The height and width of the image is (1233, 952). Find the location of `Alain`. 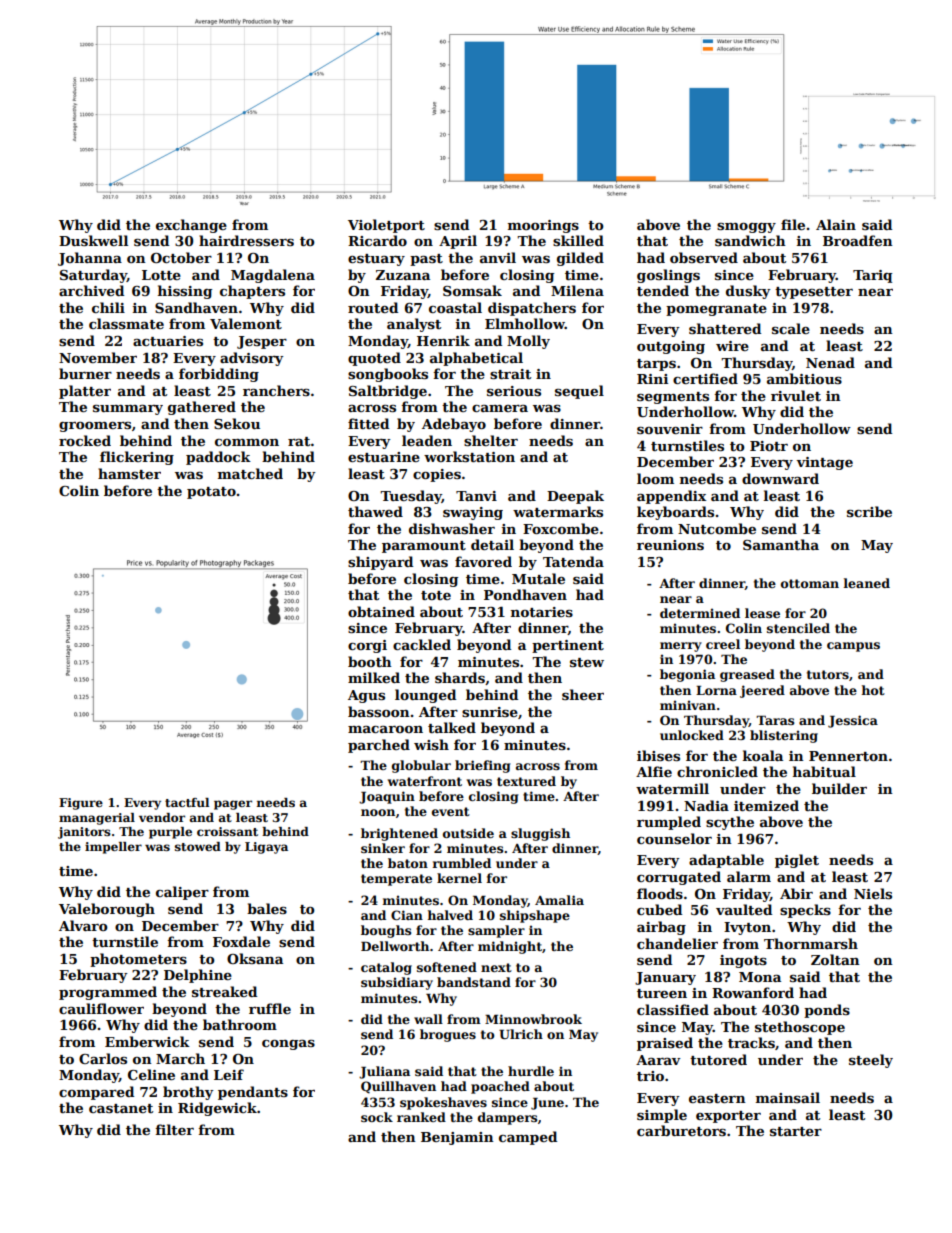

Alain is located at coordinates (836, 224).
